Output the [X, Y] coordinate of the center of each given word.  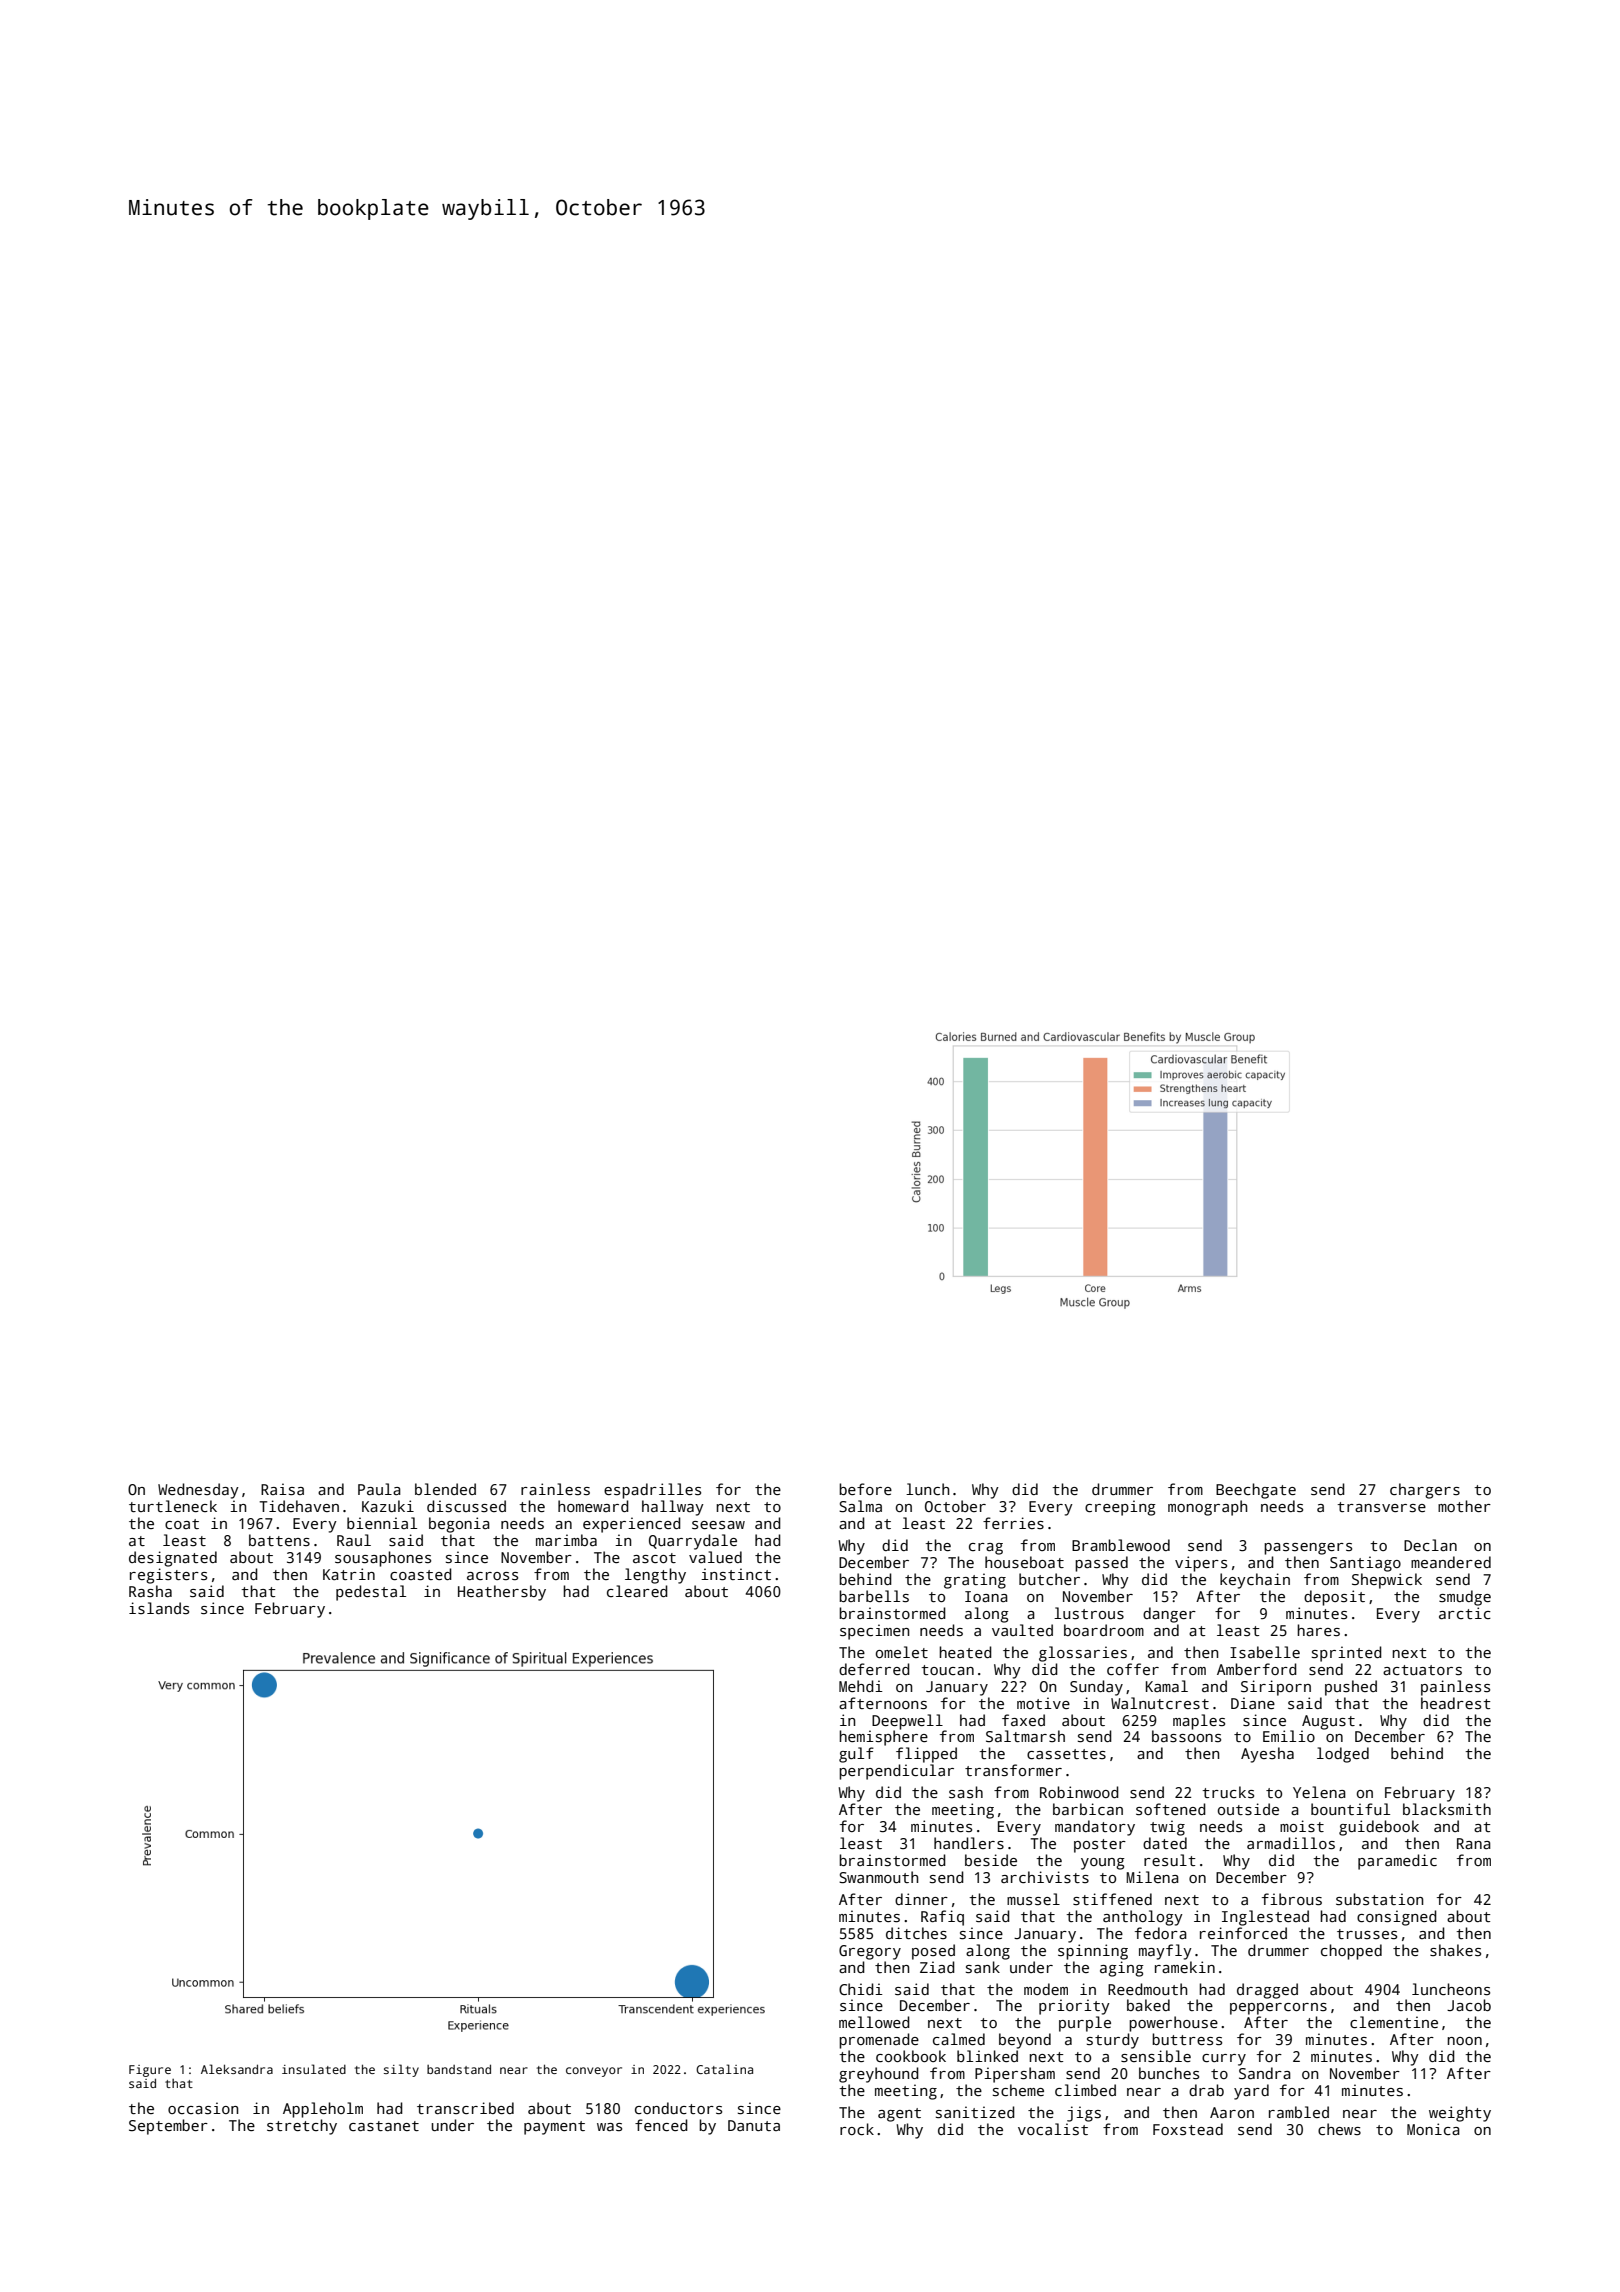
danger [1169, 1615]
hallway [673, 1508]
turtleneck [173, 1506]
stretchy [302, 2127]
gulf [856, 1755]
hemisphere [883, 1738]
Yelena [1319, 1792]
